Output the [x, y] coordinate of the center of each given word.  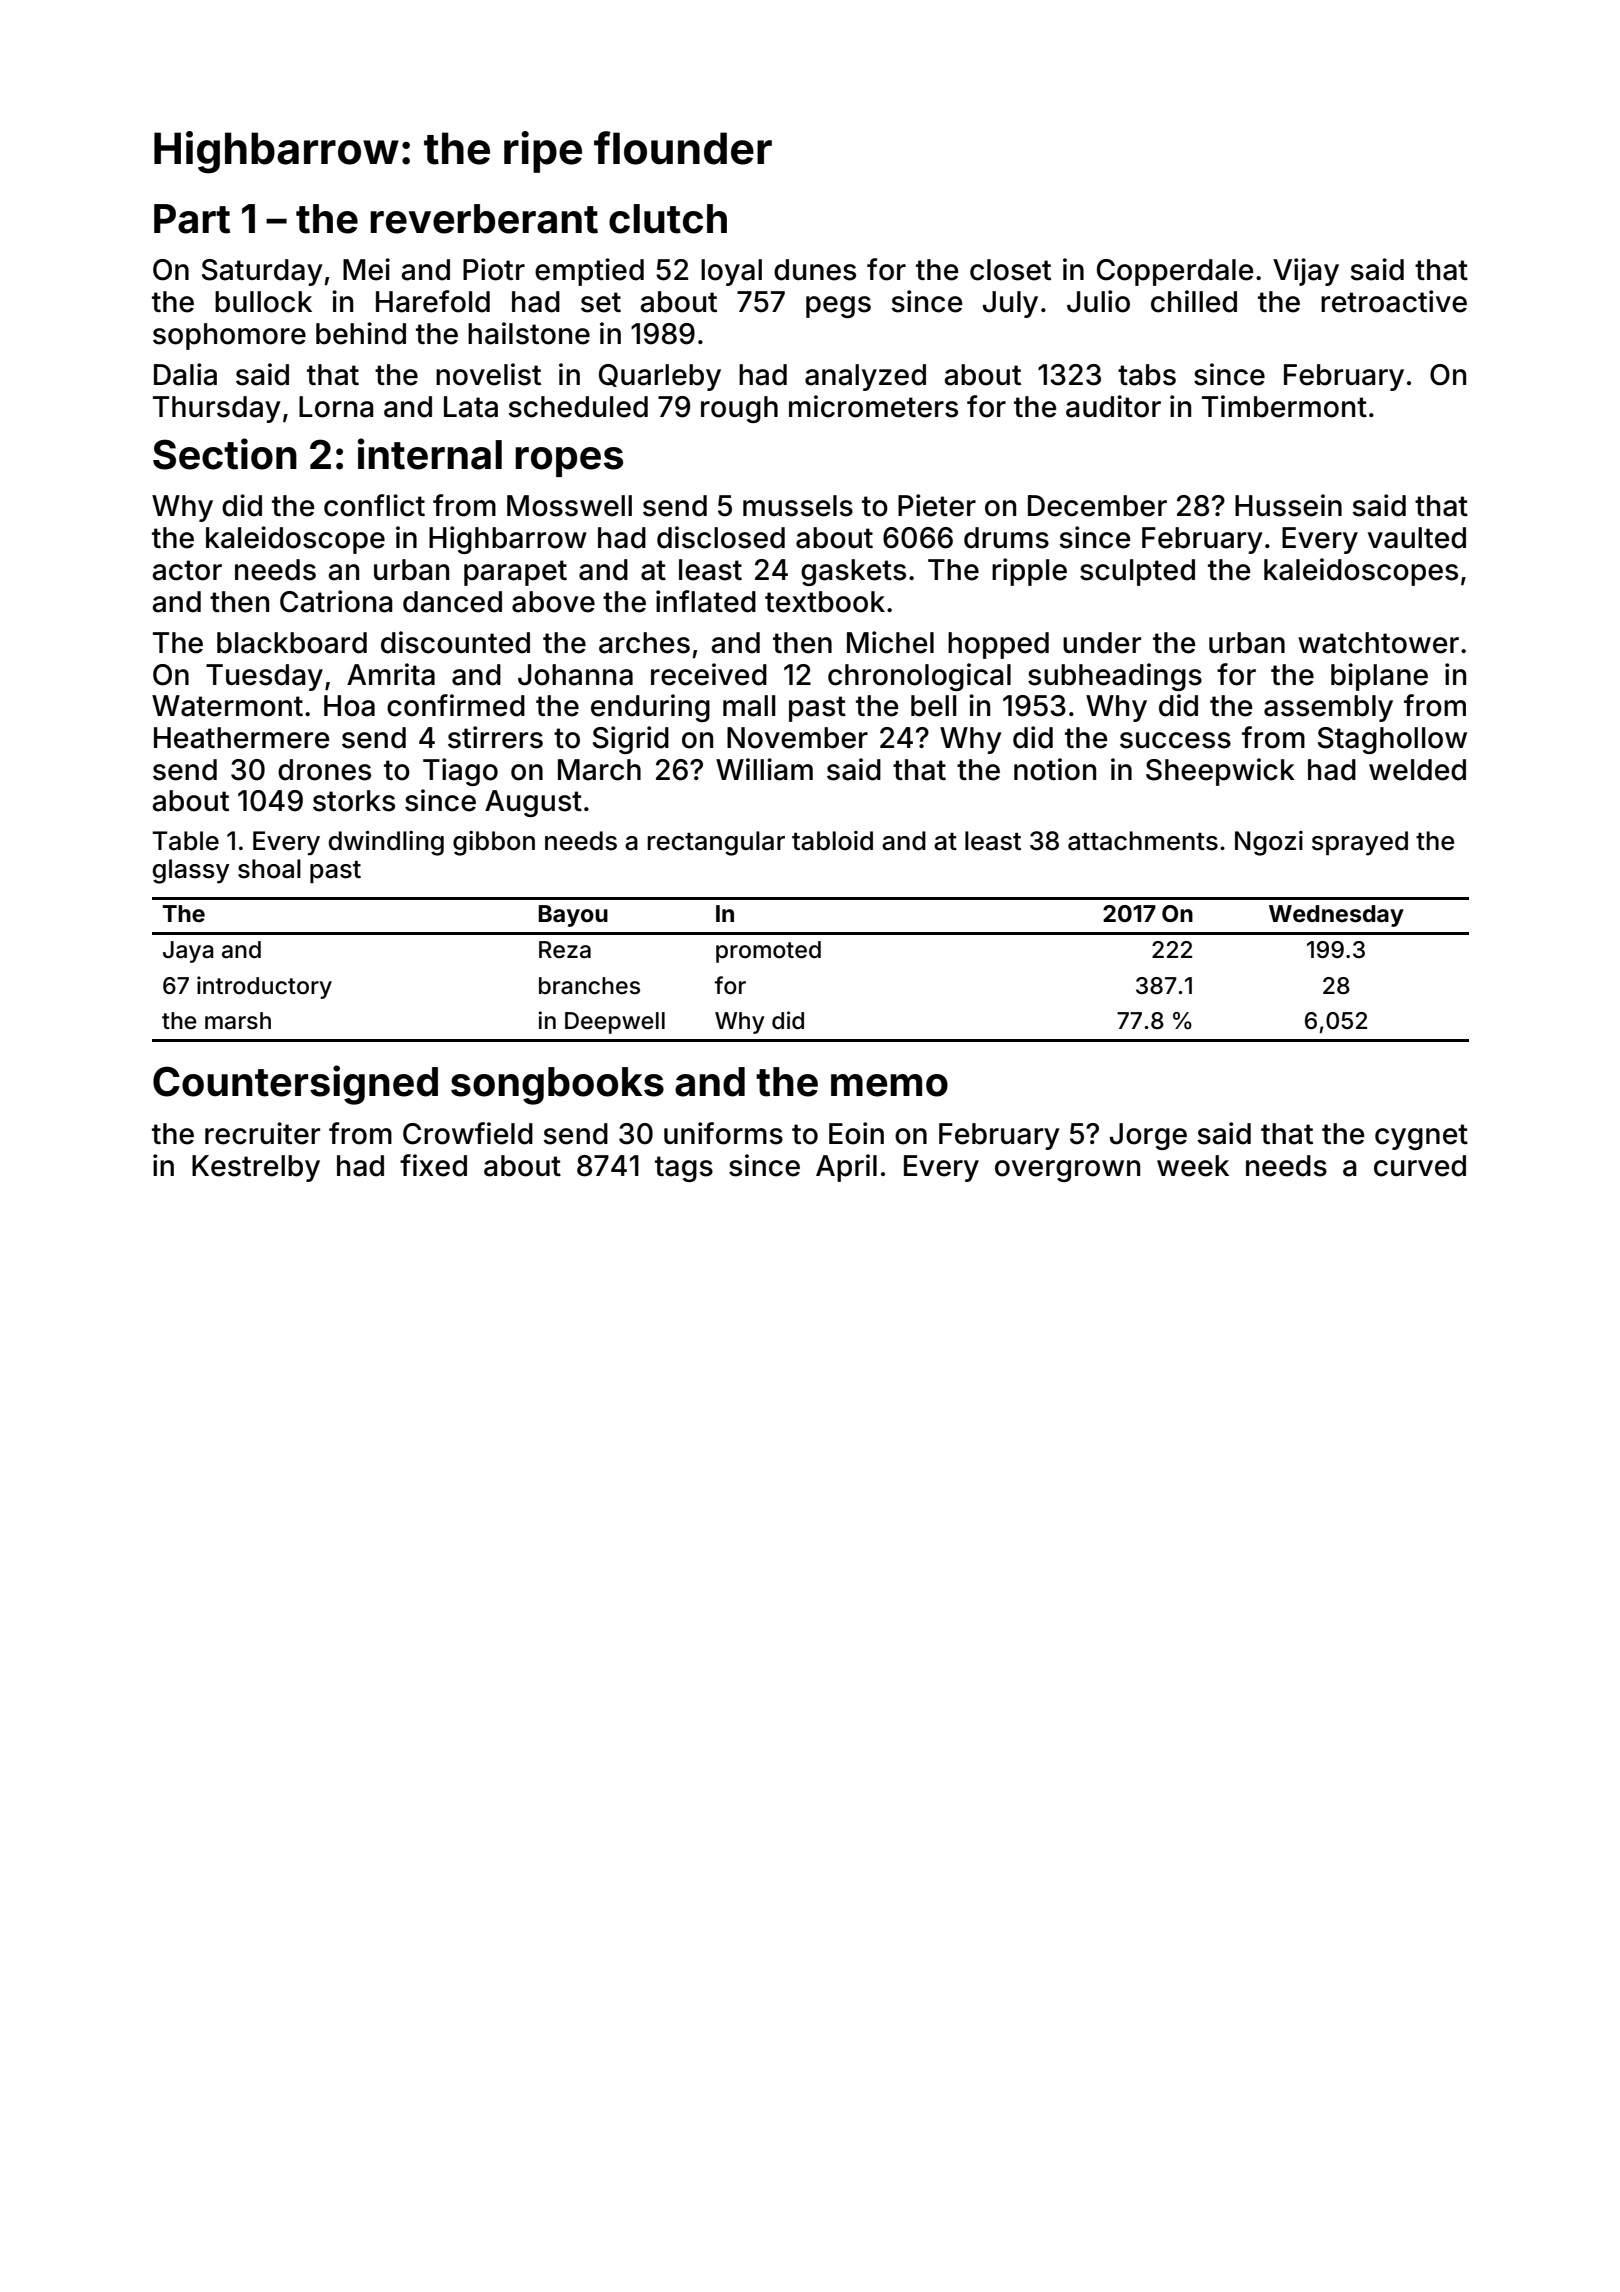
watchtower [1378, 643]
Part [192, 219]
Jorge [1148, 1136]
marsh [238, 1021]
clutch [668, 219]
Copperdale [1175, 272]
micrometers [873, 406]
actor [187, 570]
